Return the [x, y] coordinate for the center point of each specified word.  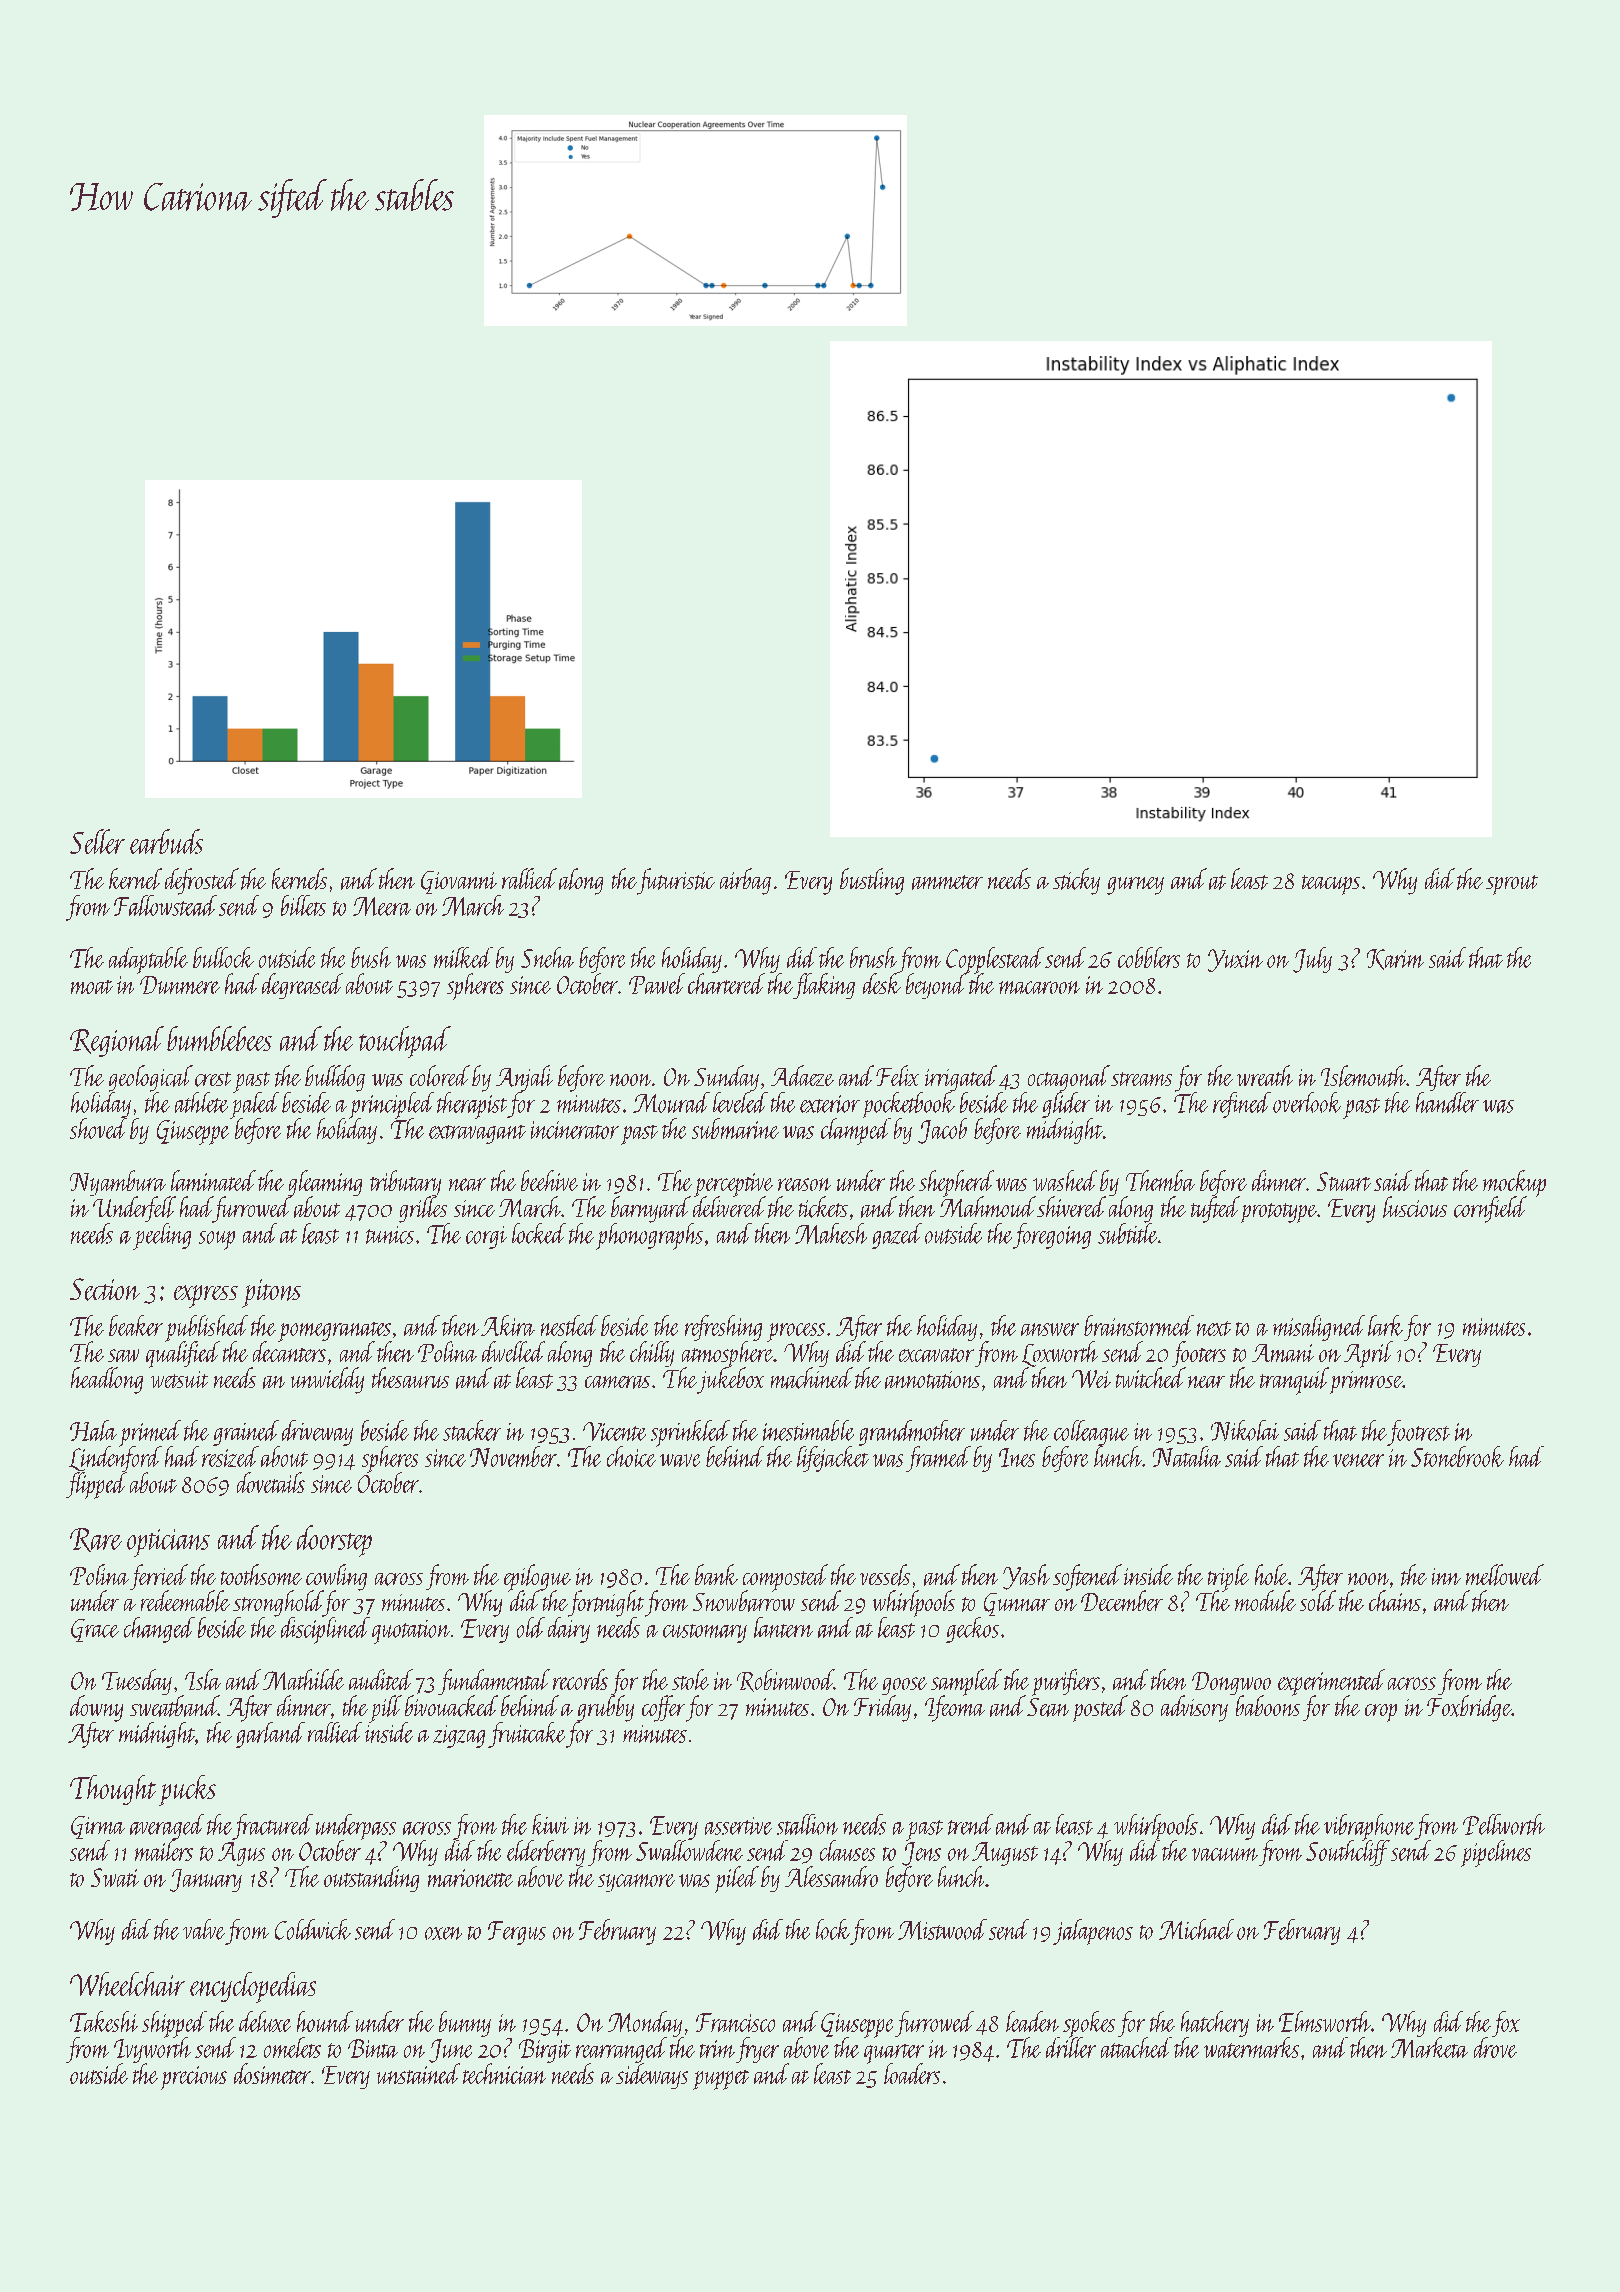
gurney [1135, 886]
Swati [115, 1877]
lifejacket [833, 1459]
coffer [663, 1708]
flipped [96, 1485]
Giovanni [459, 882]
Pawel [657, 983]
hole [1271, 1574]
